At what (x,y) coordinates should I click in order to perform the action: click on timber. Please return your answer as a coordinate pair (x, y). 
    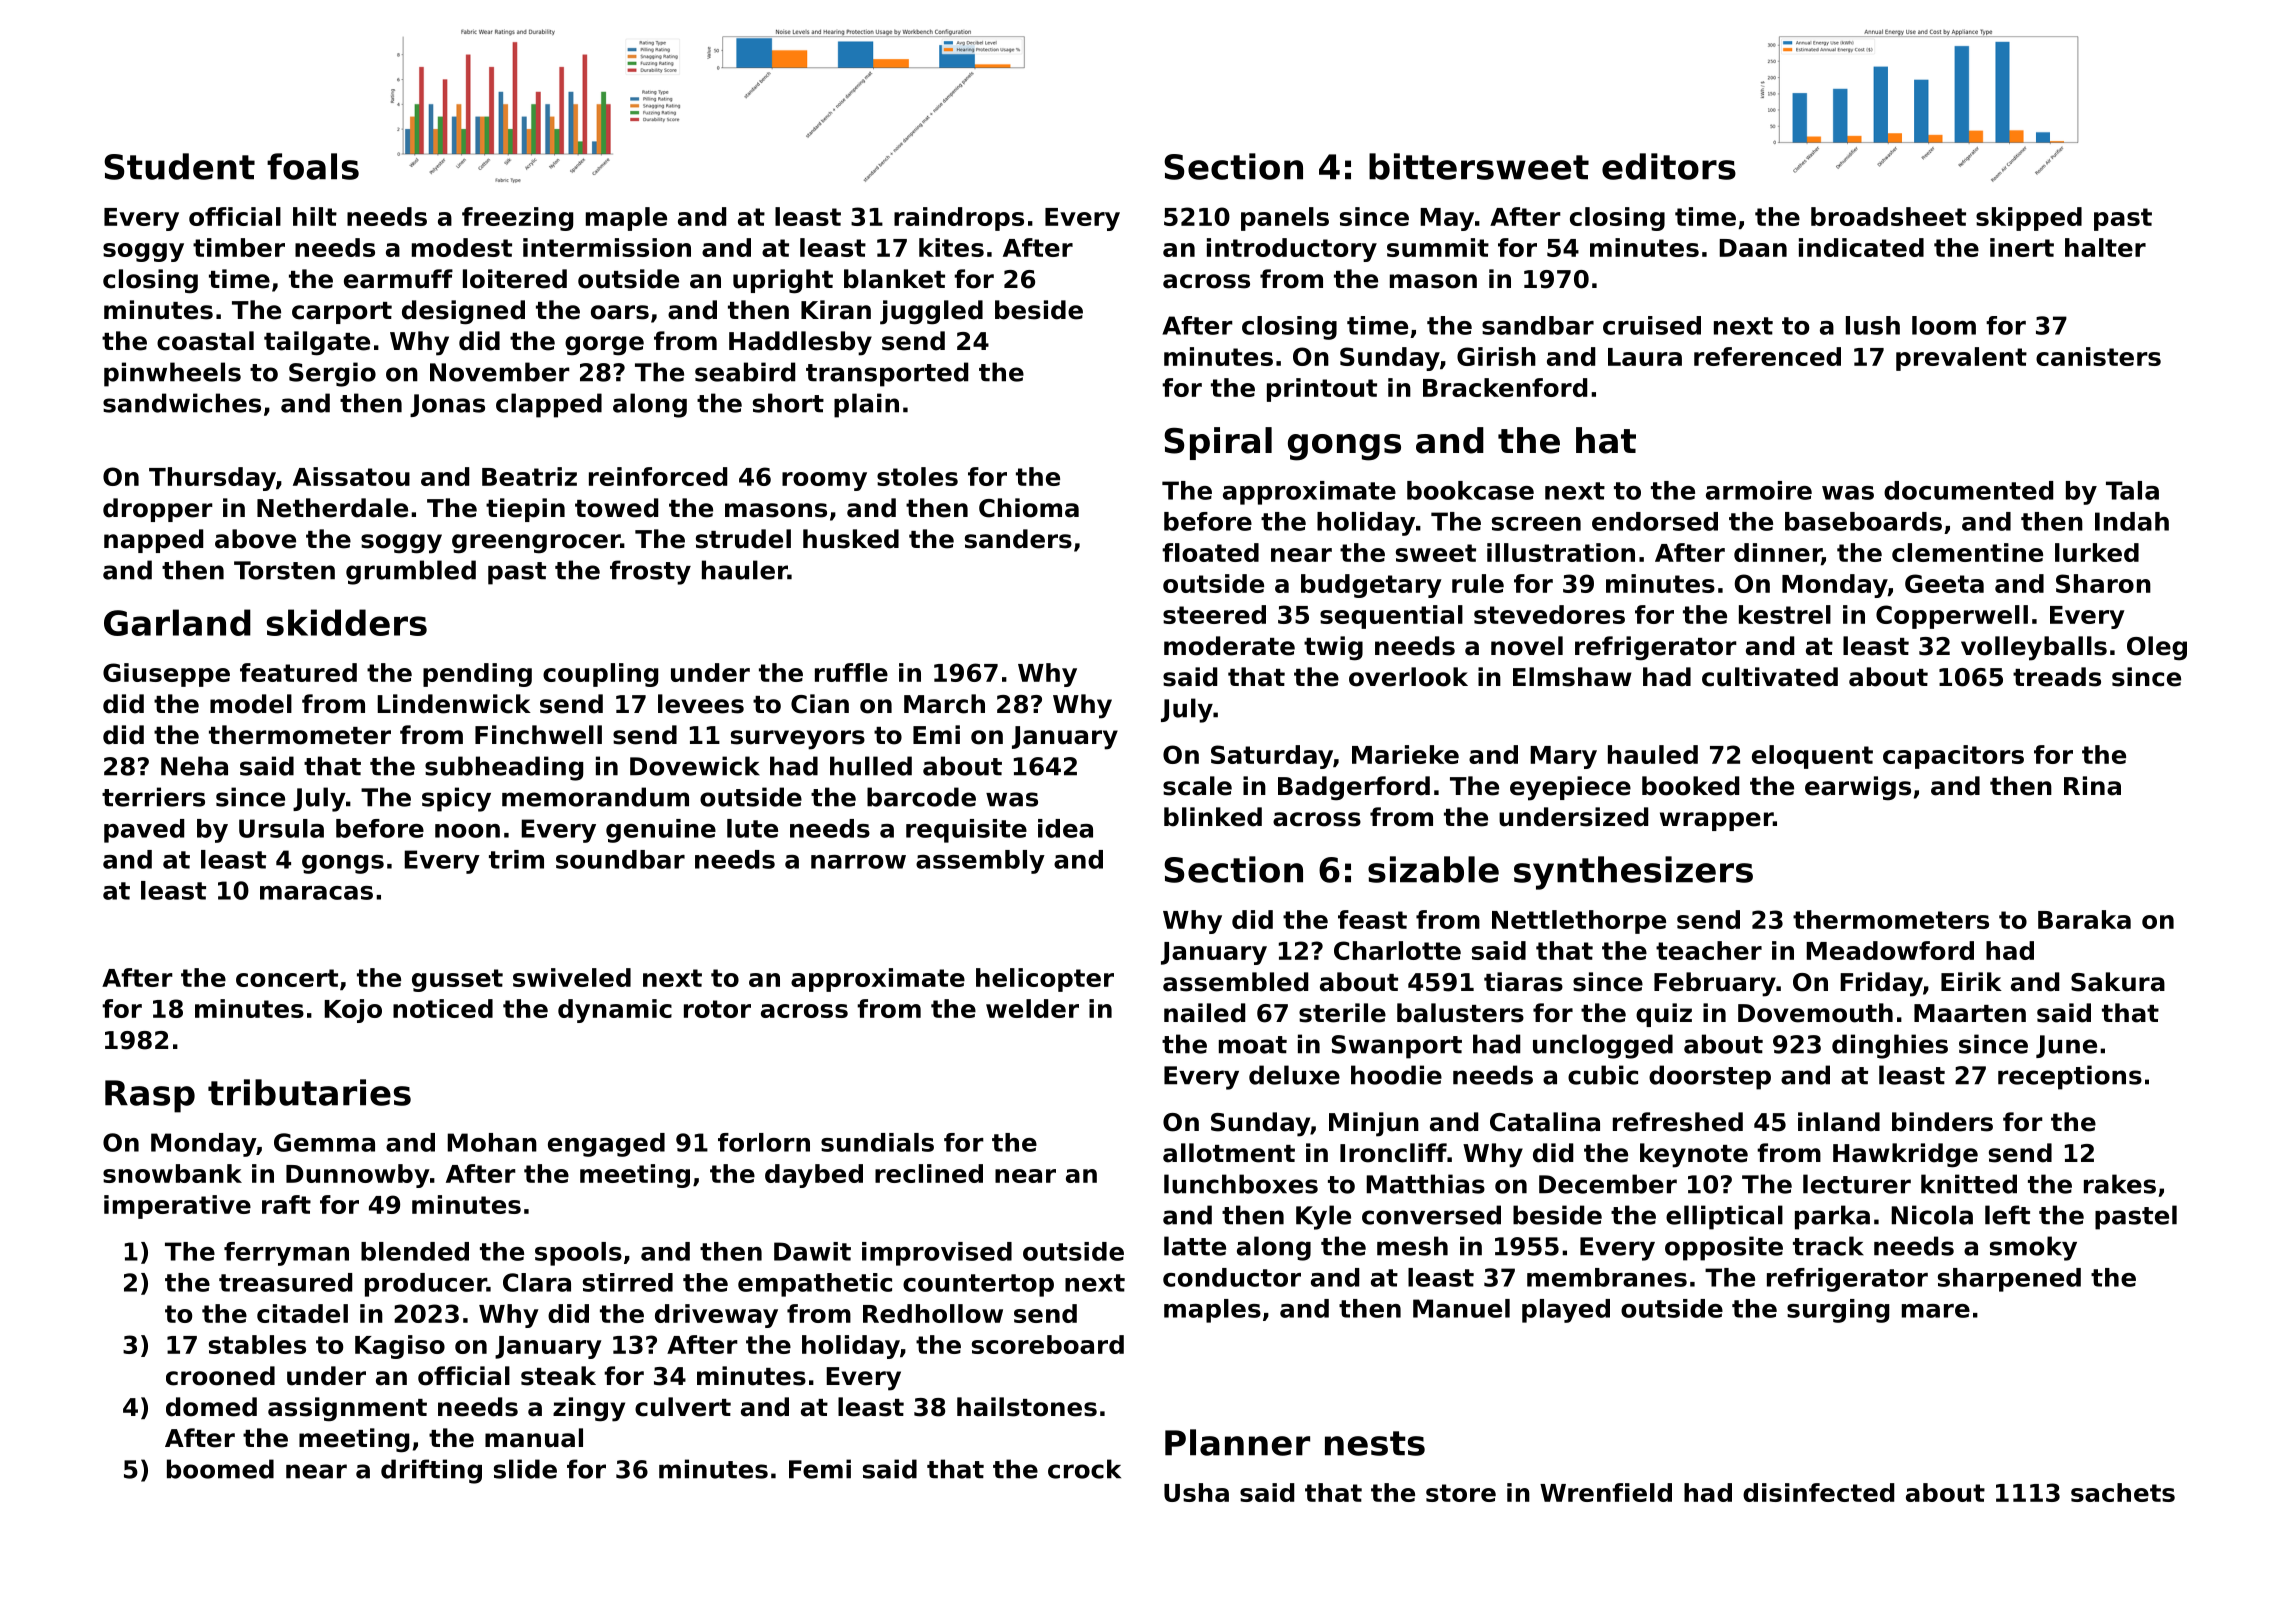
    Looking at the image, I should click on (239, 247).
